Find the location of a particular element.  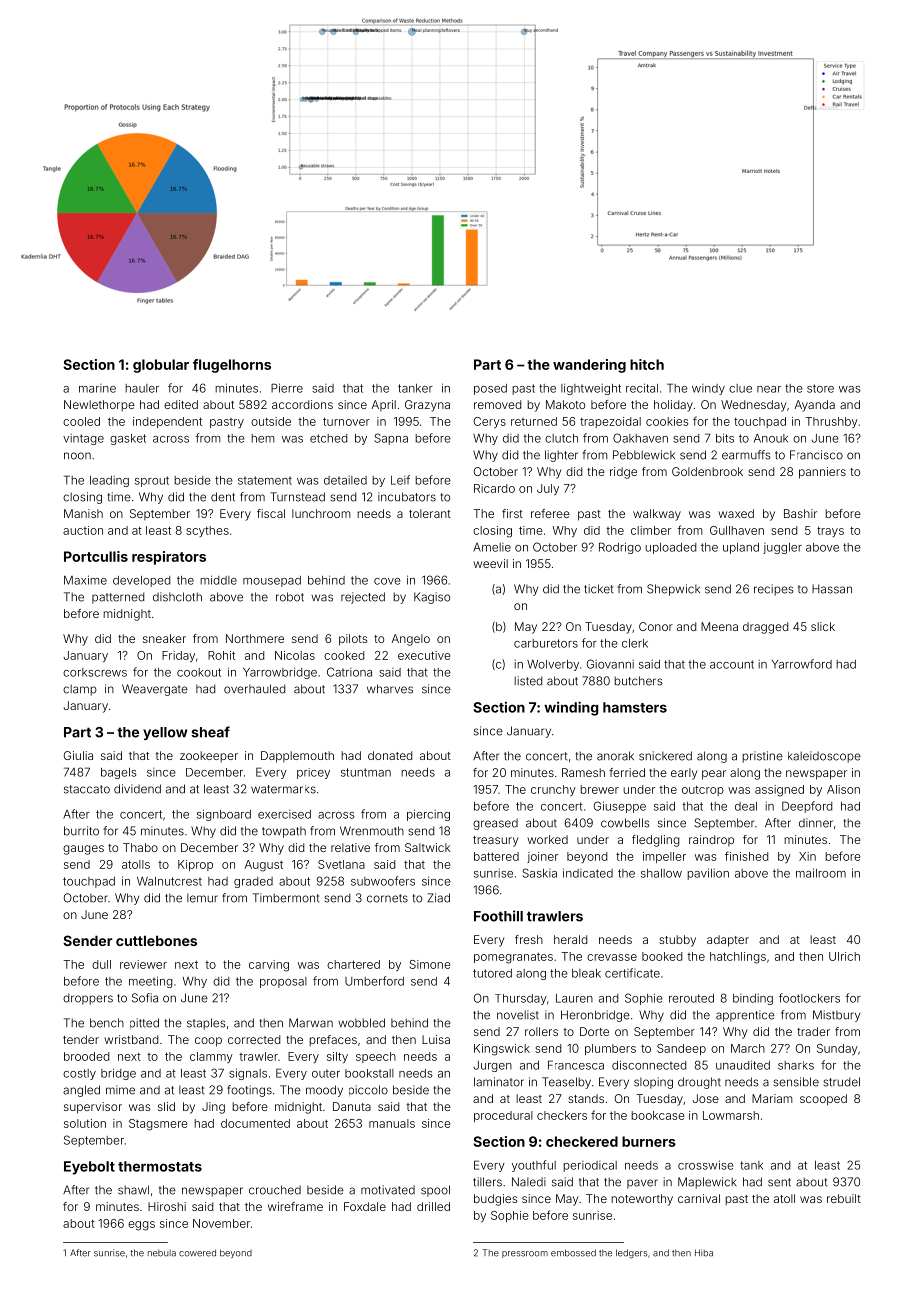

slick is located at coordinates (823, 626).
